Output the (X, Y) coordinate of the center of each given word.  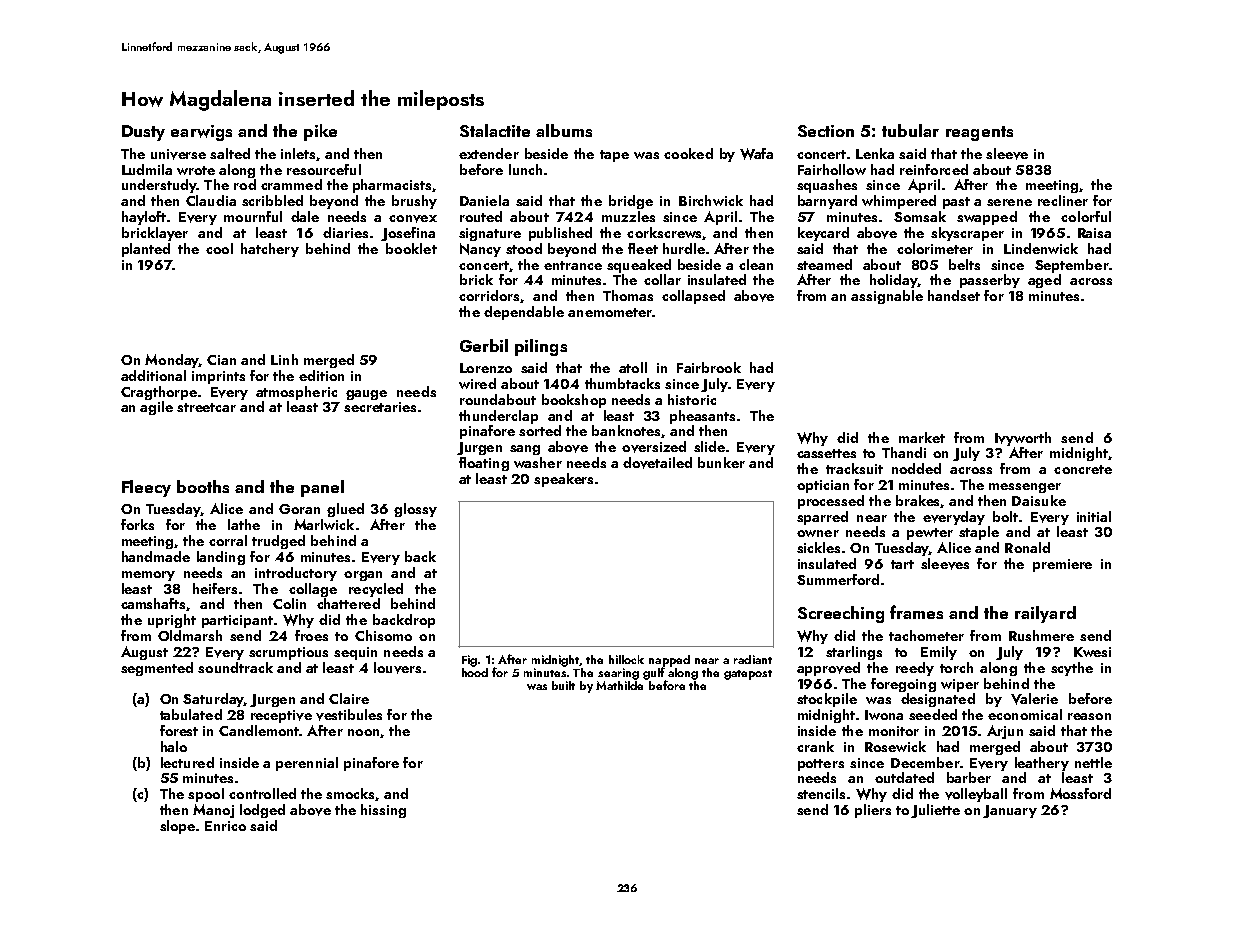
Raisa (1094, 233)
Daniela (484, 200)
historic (692, 399)
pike (320, 132)
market (922, 437)
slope (177, 827)
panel (322, 488)
